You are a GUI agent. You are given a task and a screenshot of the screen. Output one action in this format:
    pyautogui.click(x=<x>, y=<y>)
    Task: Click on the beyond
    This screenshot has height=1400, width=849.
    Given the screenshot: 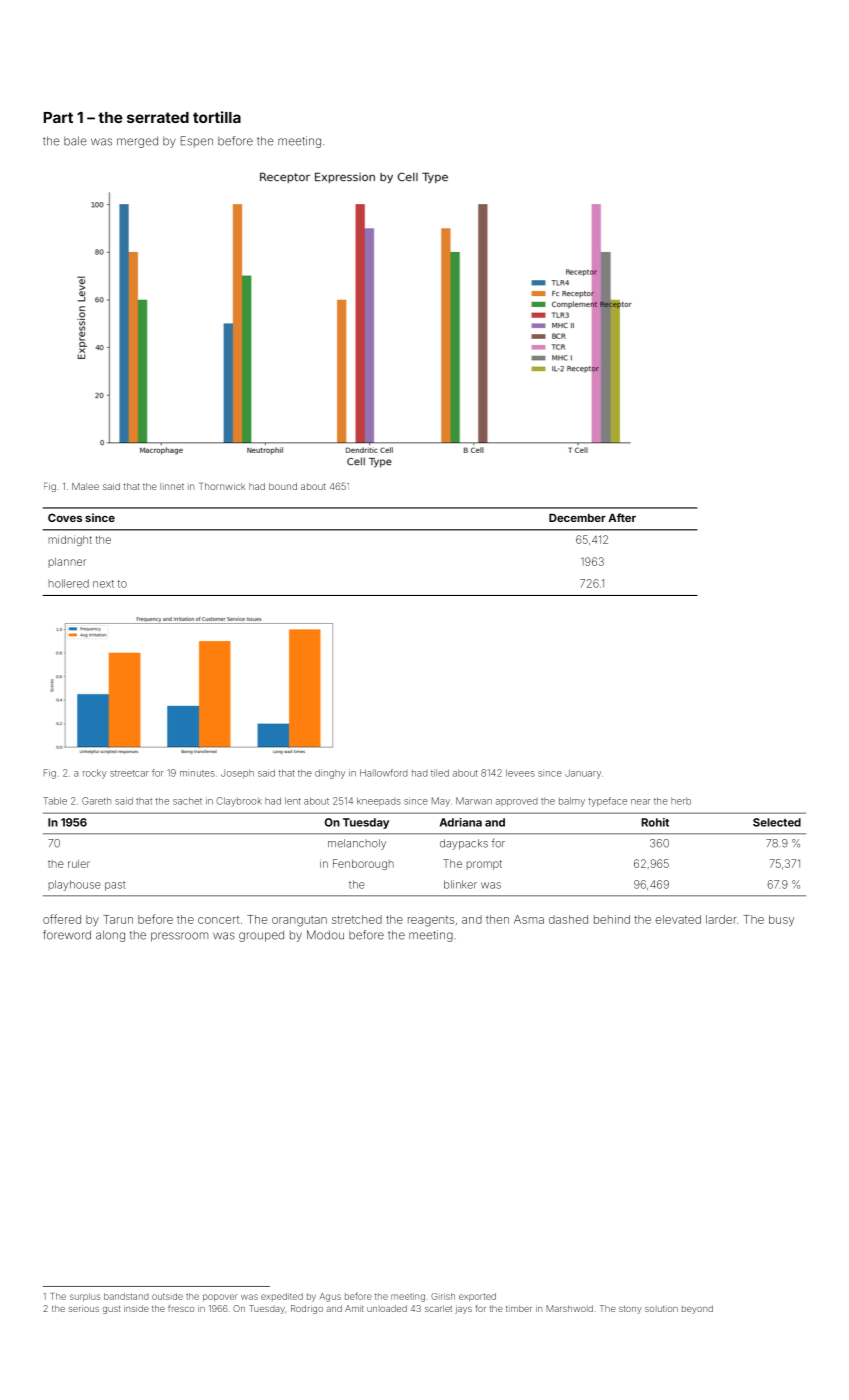 What is the action you would take?
    pyautogui.click(x=697, y=1309)
